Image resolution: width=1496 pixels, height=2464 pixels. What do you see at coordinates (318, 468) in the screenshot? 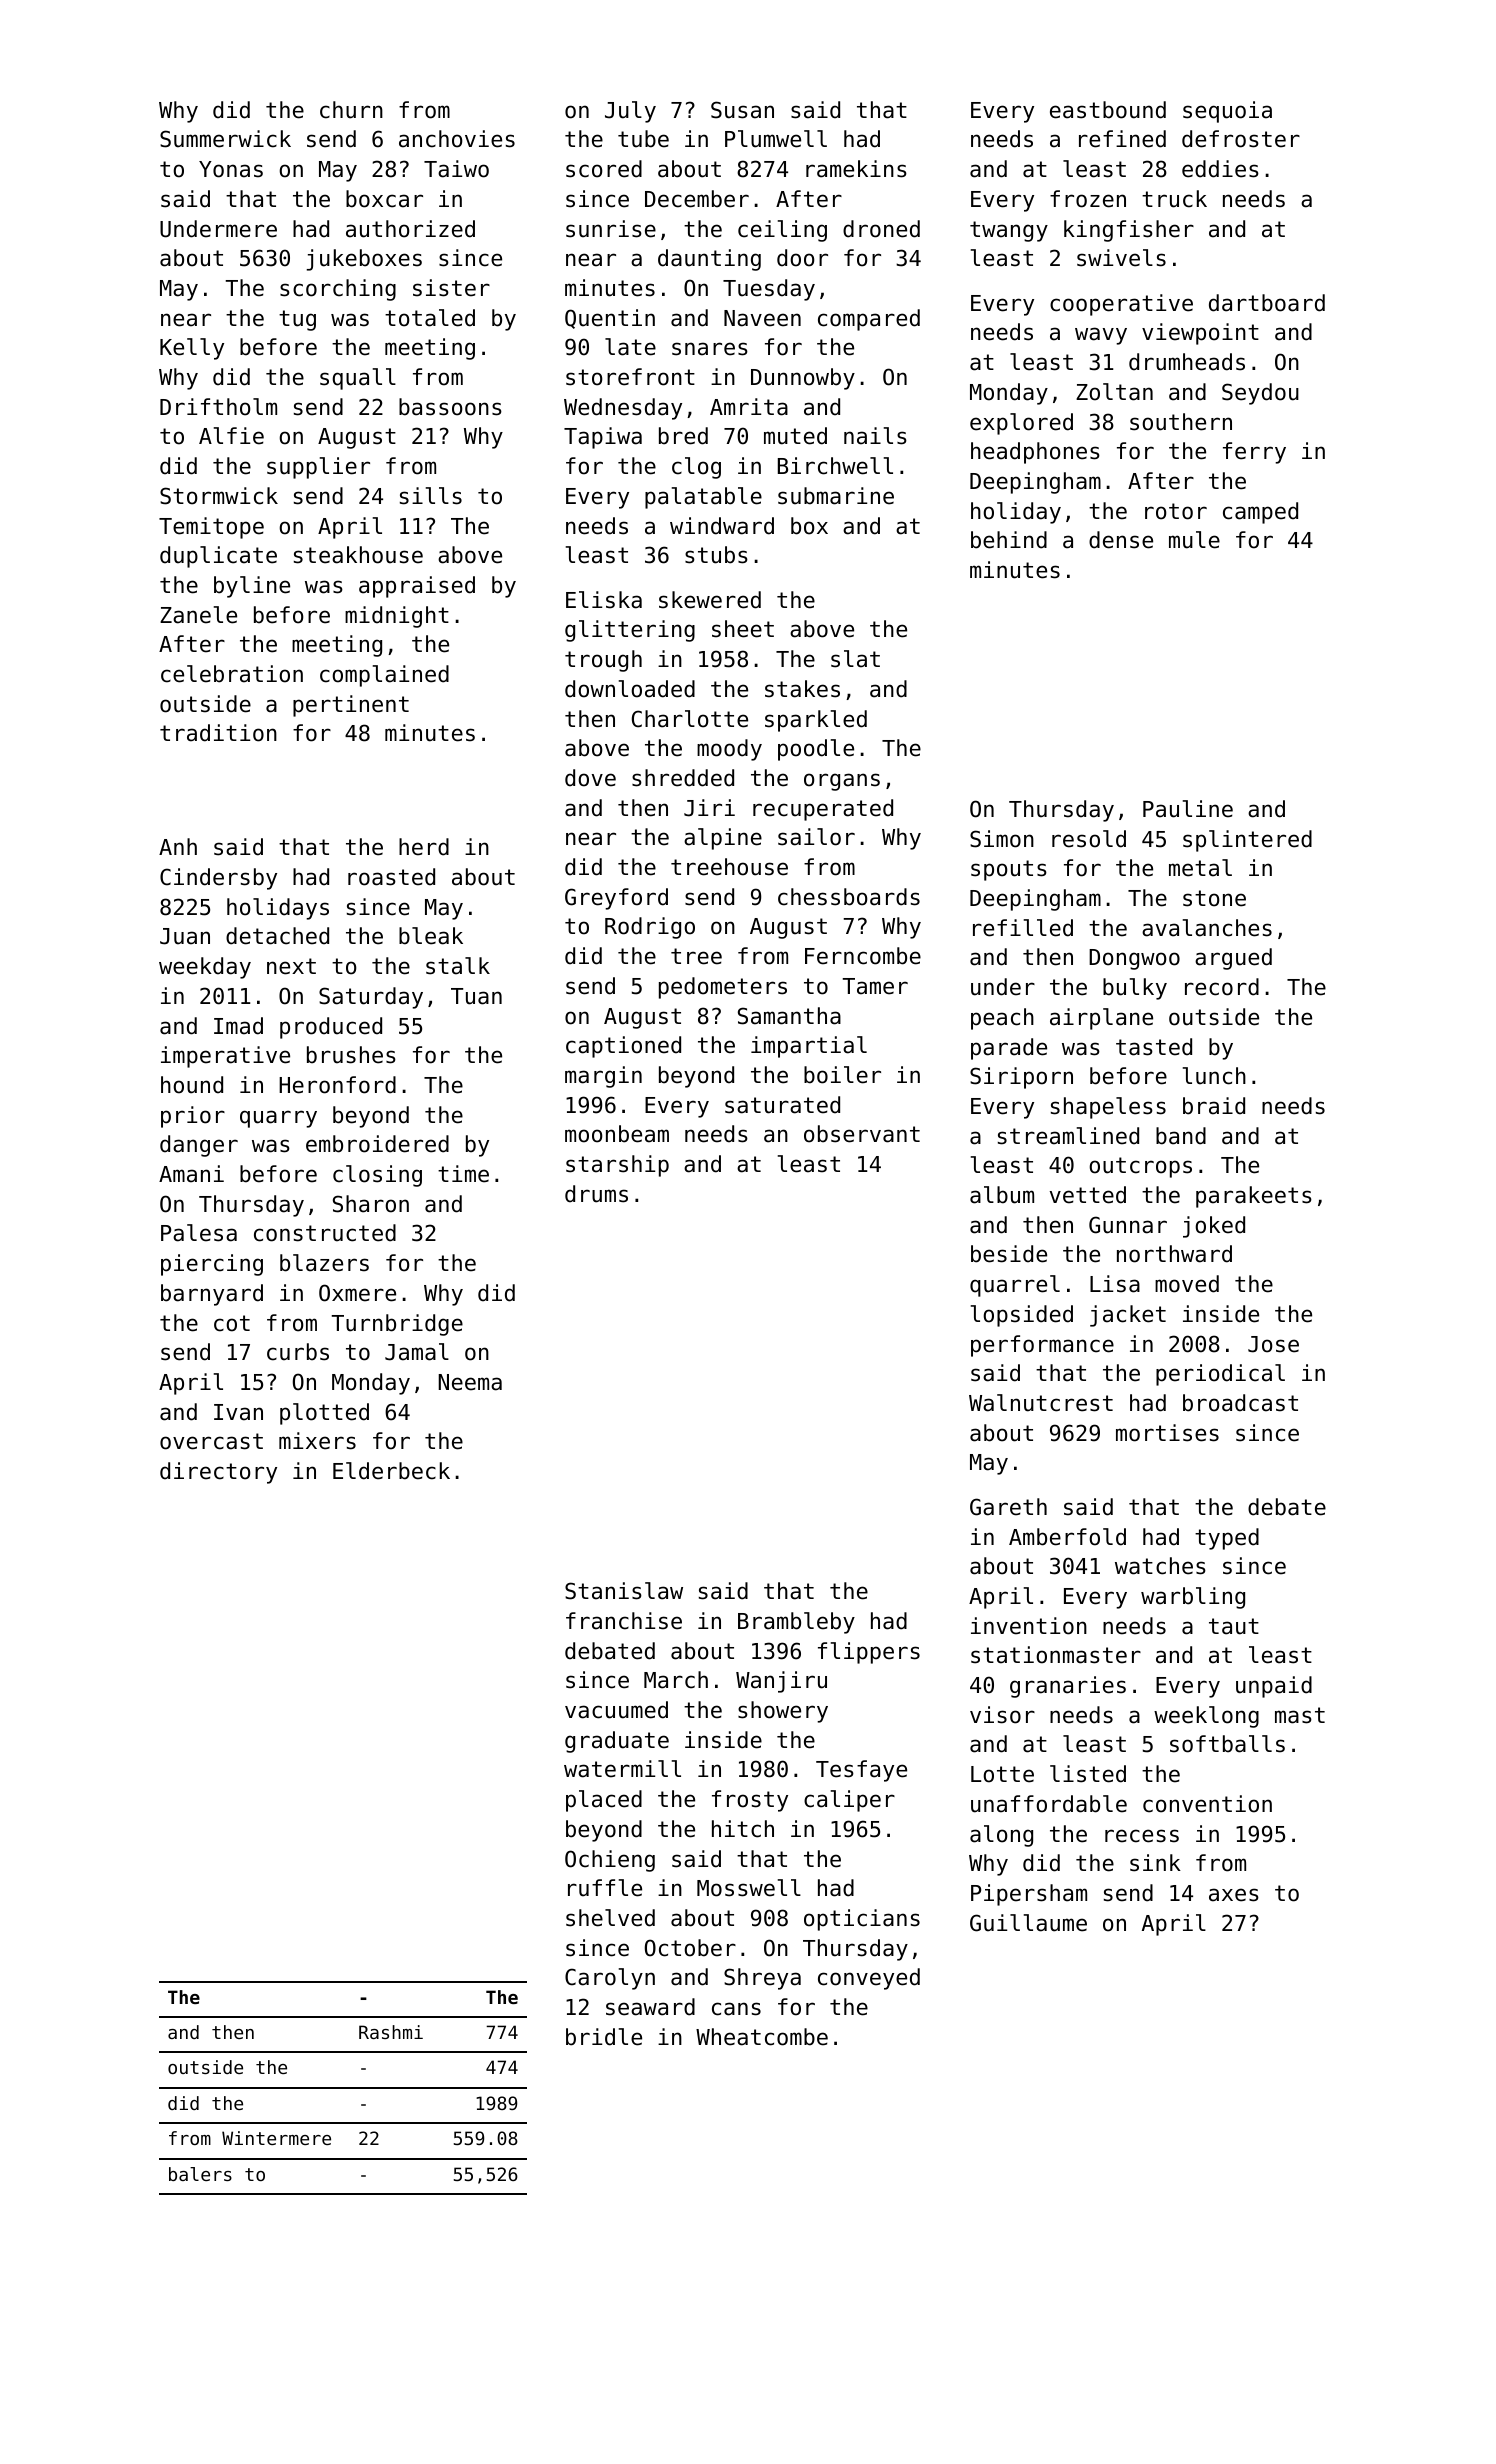
I see `supplier` at bounding box center [318, 468].
